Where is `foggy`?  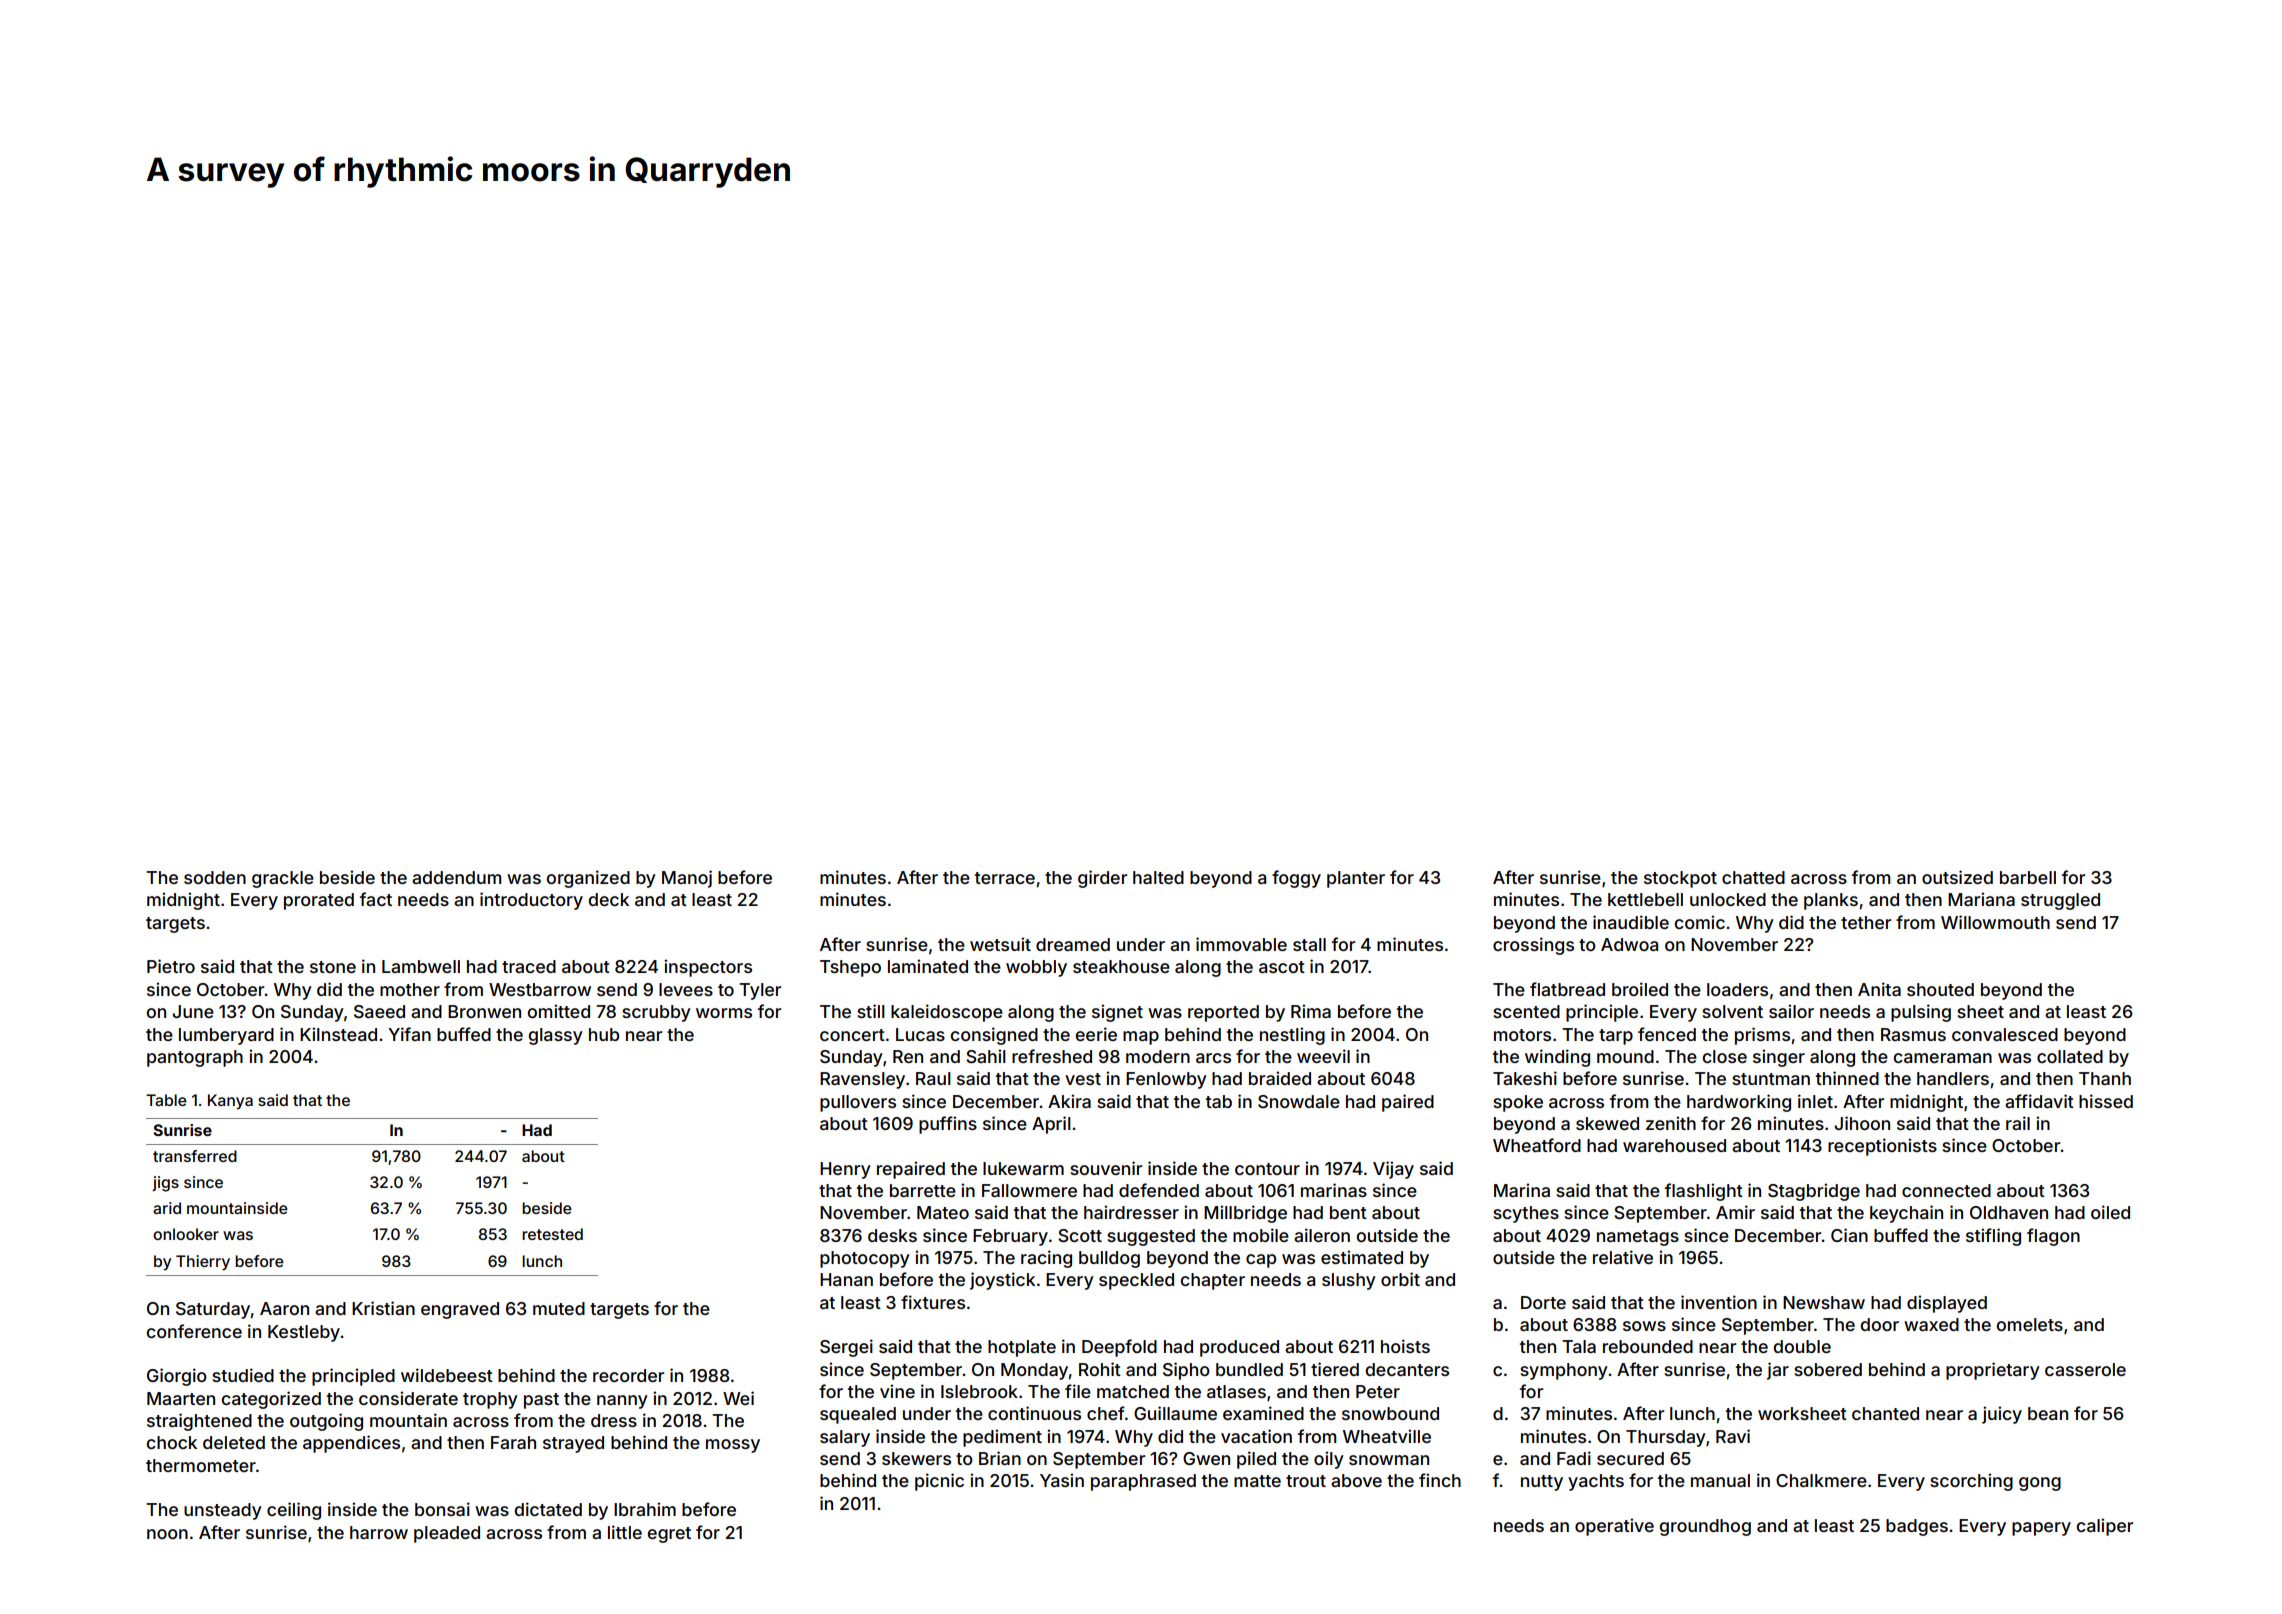 foggy is located at coordinates (1296, 879).
